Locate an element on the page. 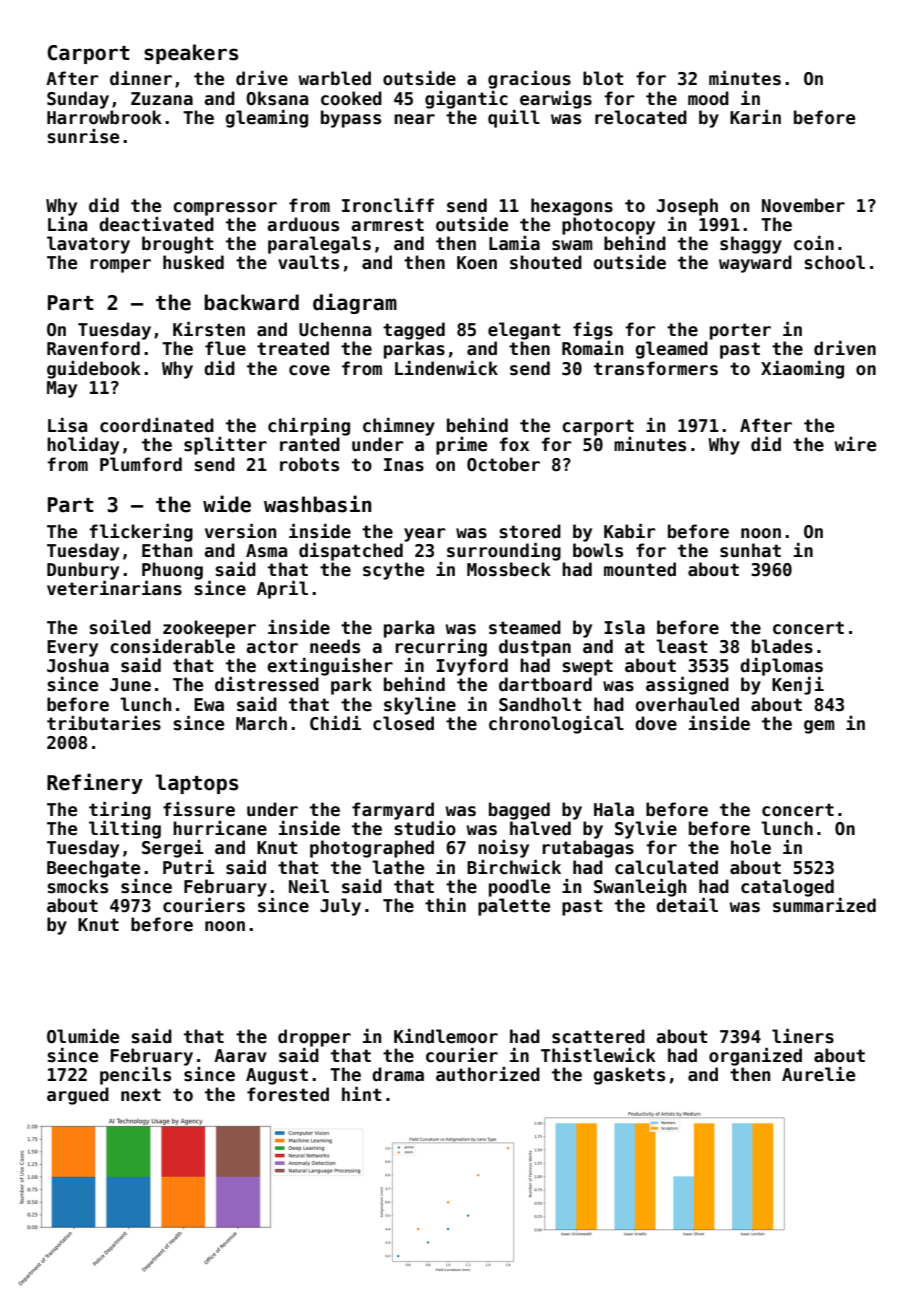  Olumide is located at coordinates (83, 1036).
